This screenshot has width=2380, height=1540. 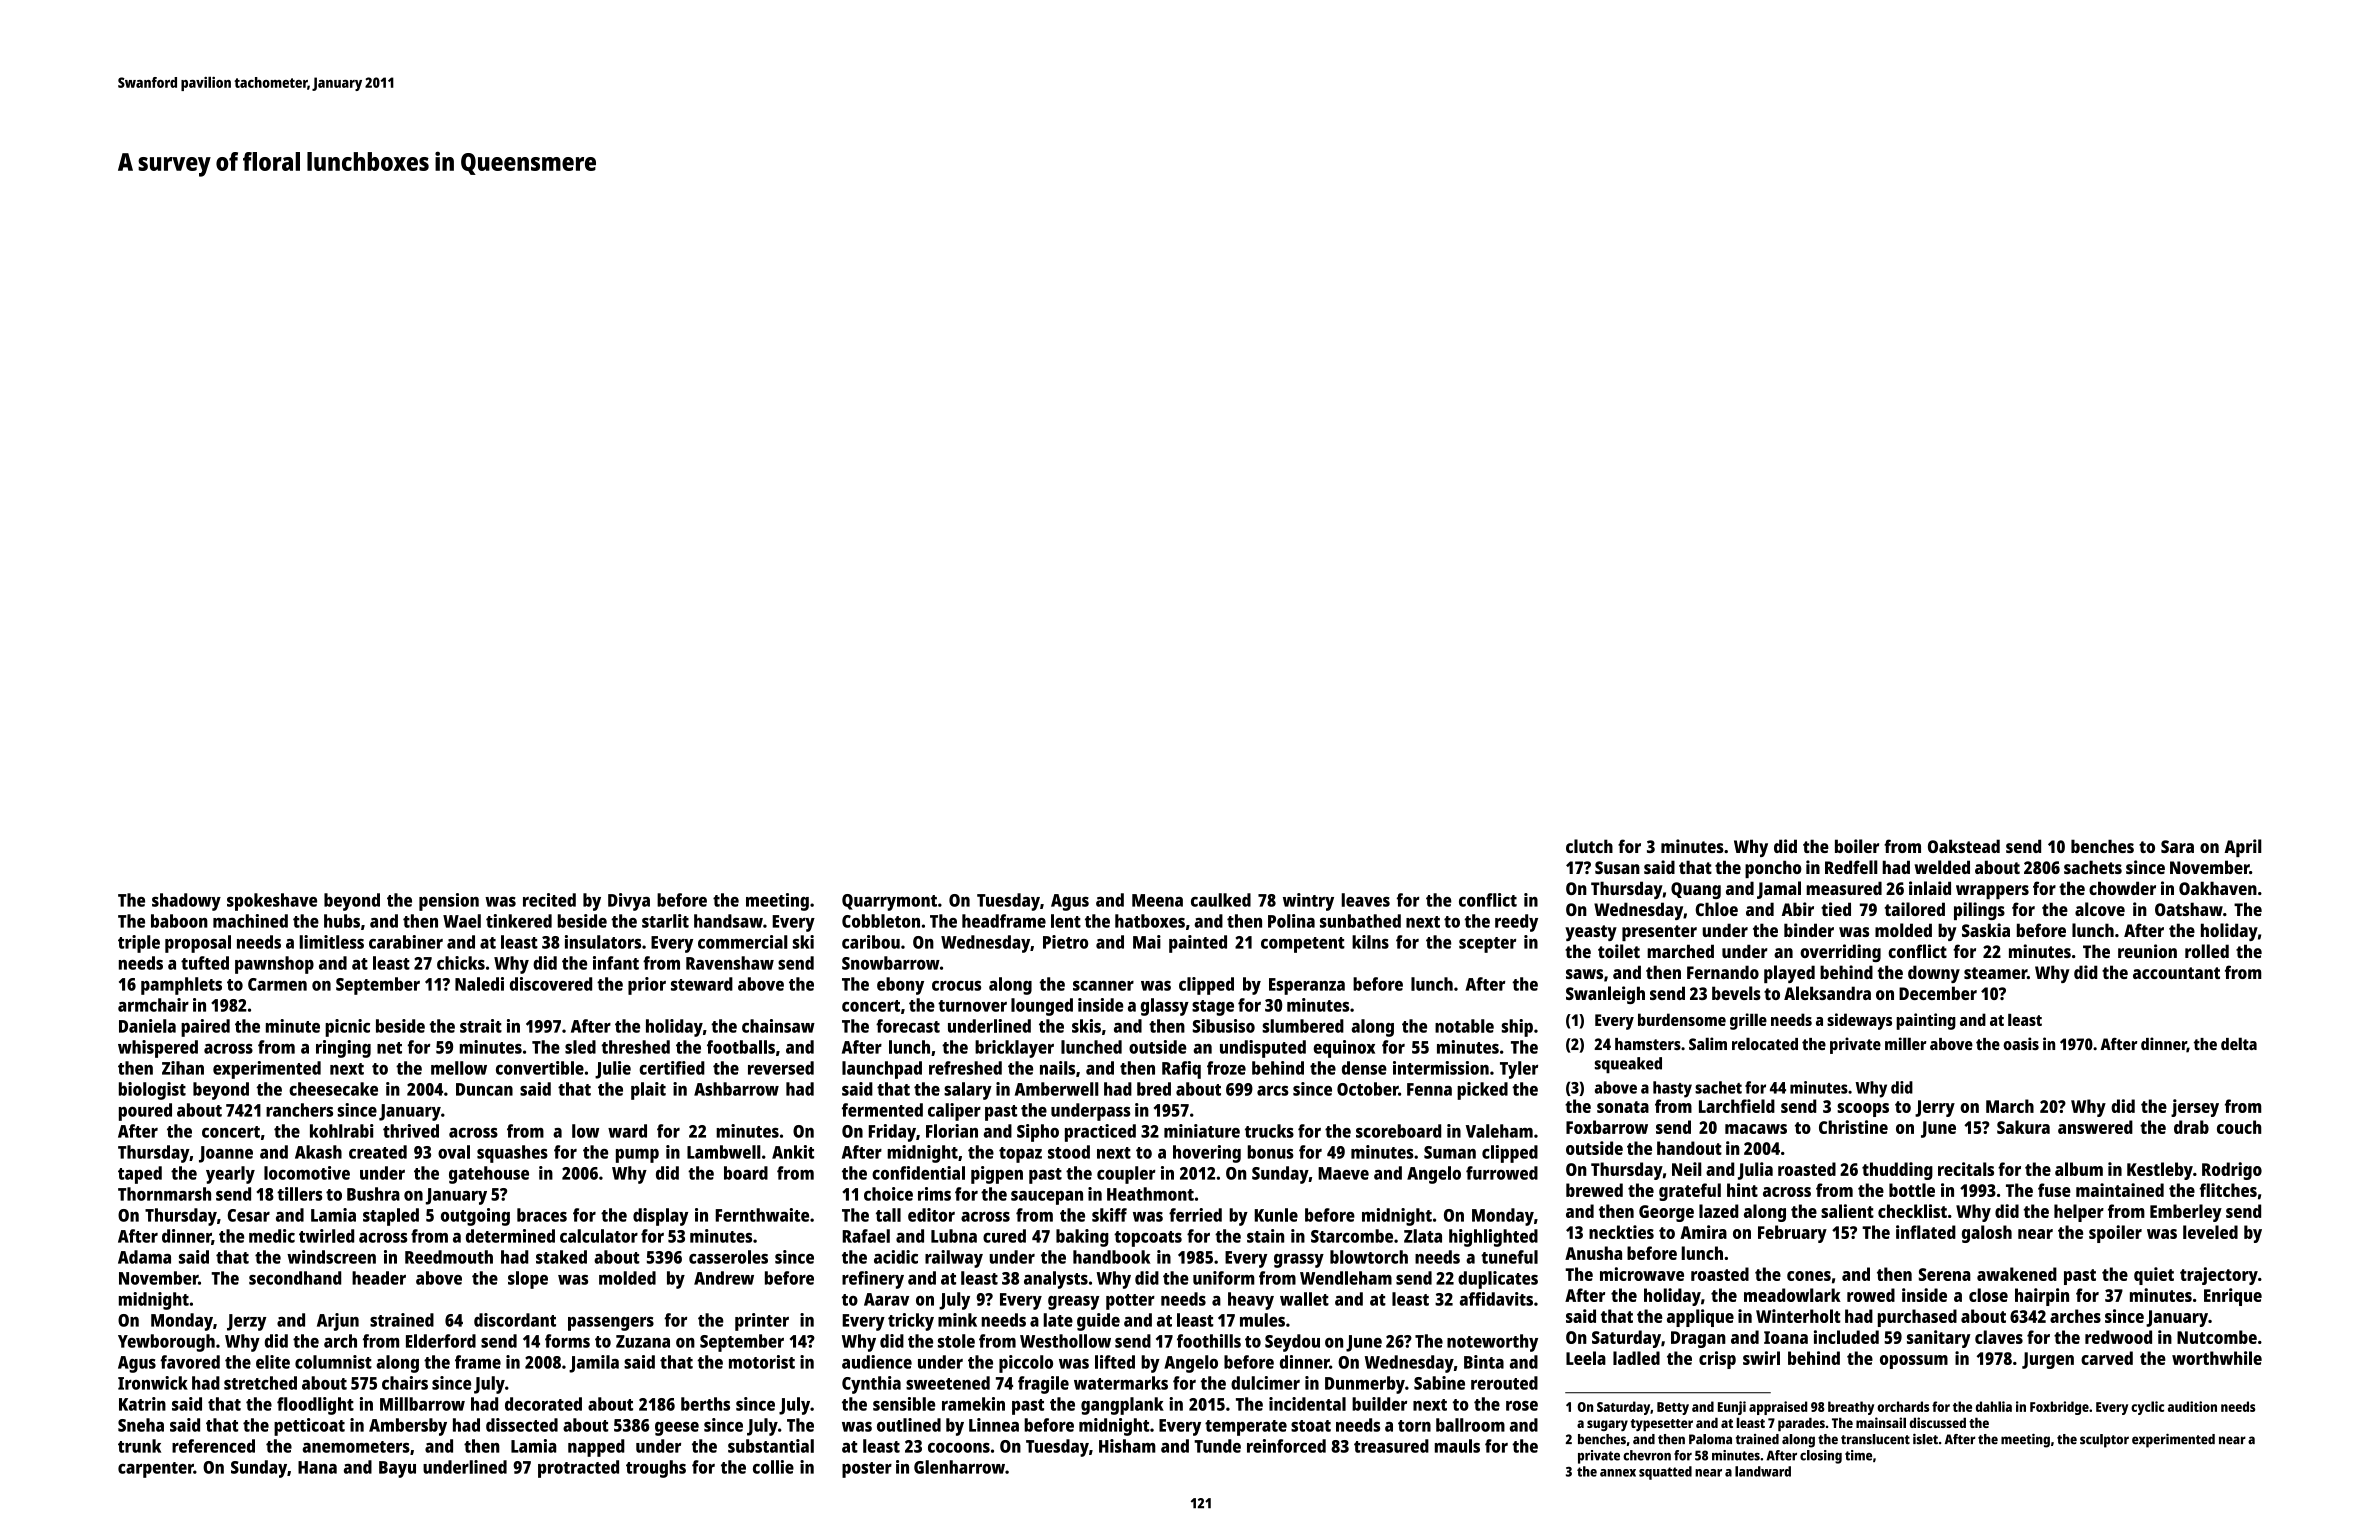 What do you see at coordinates (677, 1429) in the screenshot?
I see `geese` at bounding box center [677, 1429].
